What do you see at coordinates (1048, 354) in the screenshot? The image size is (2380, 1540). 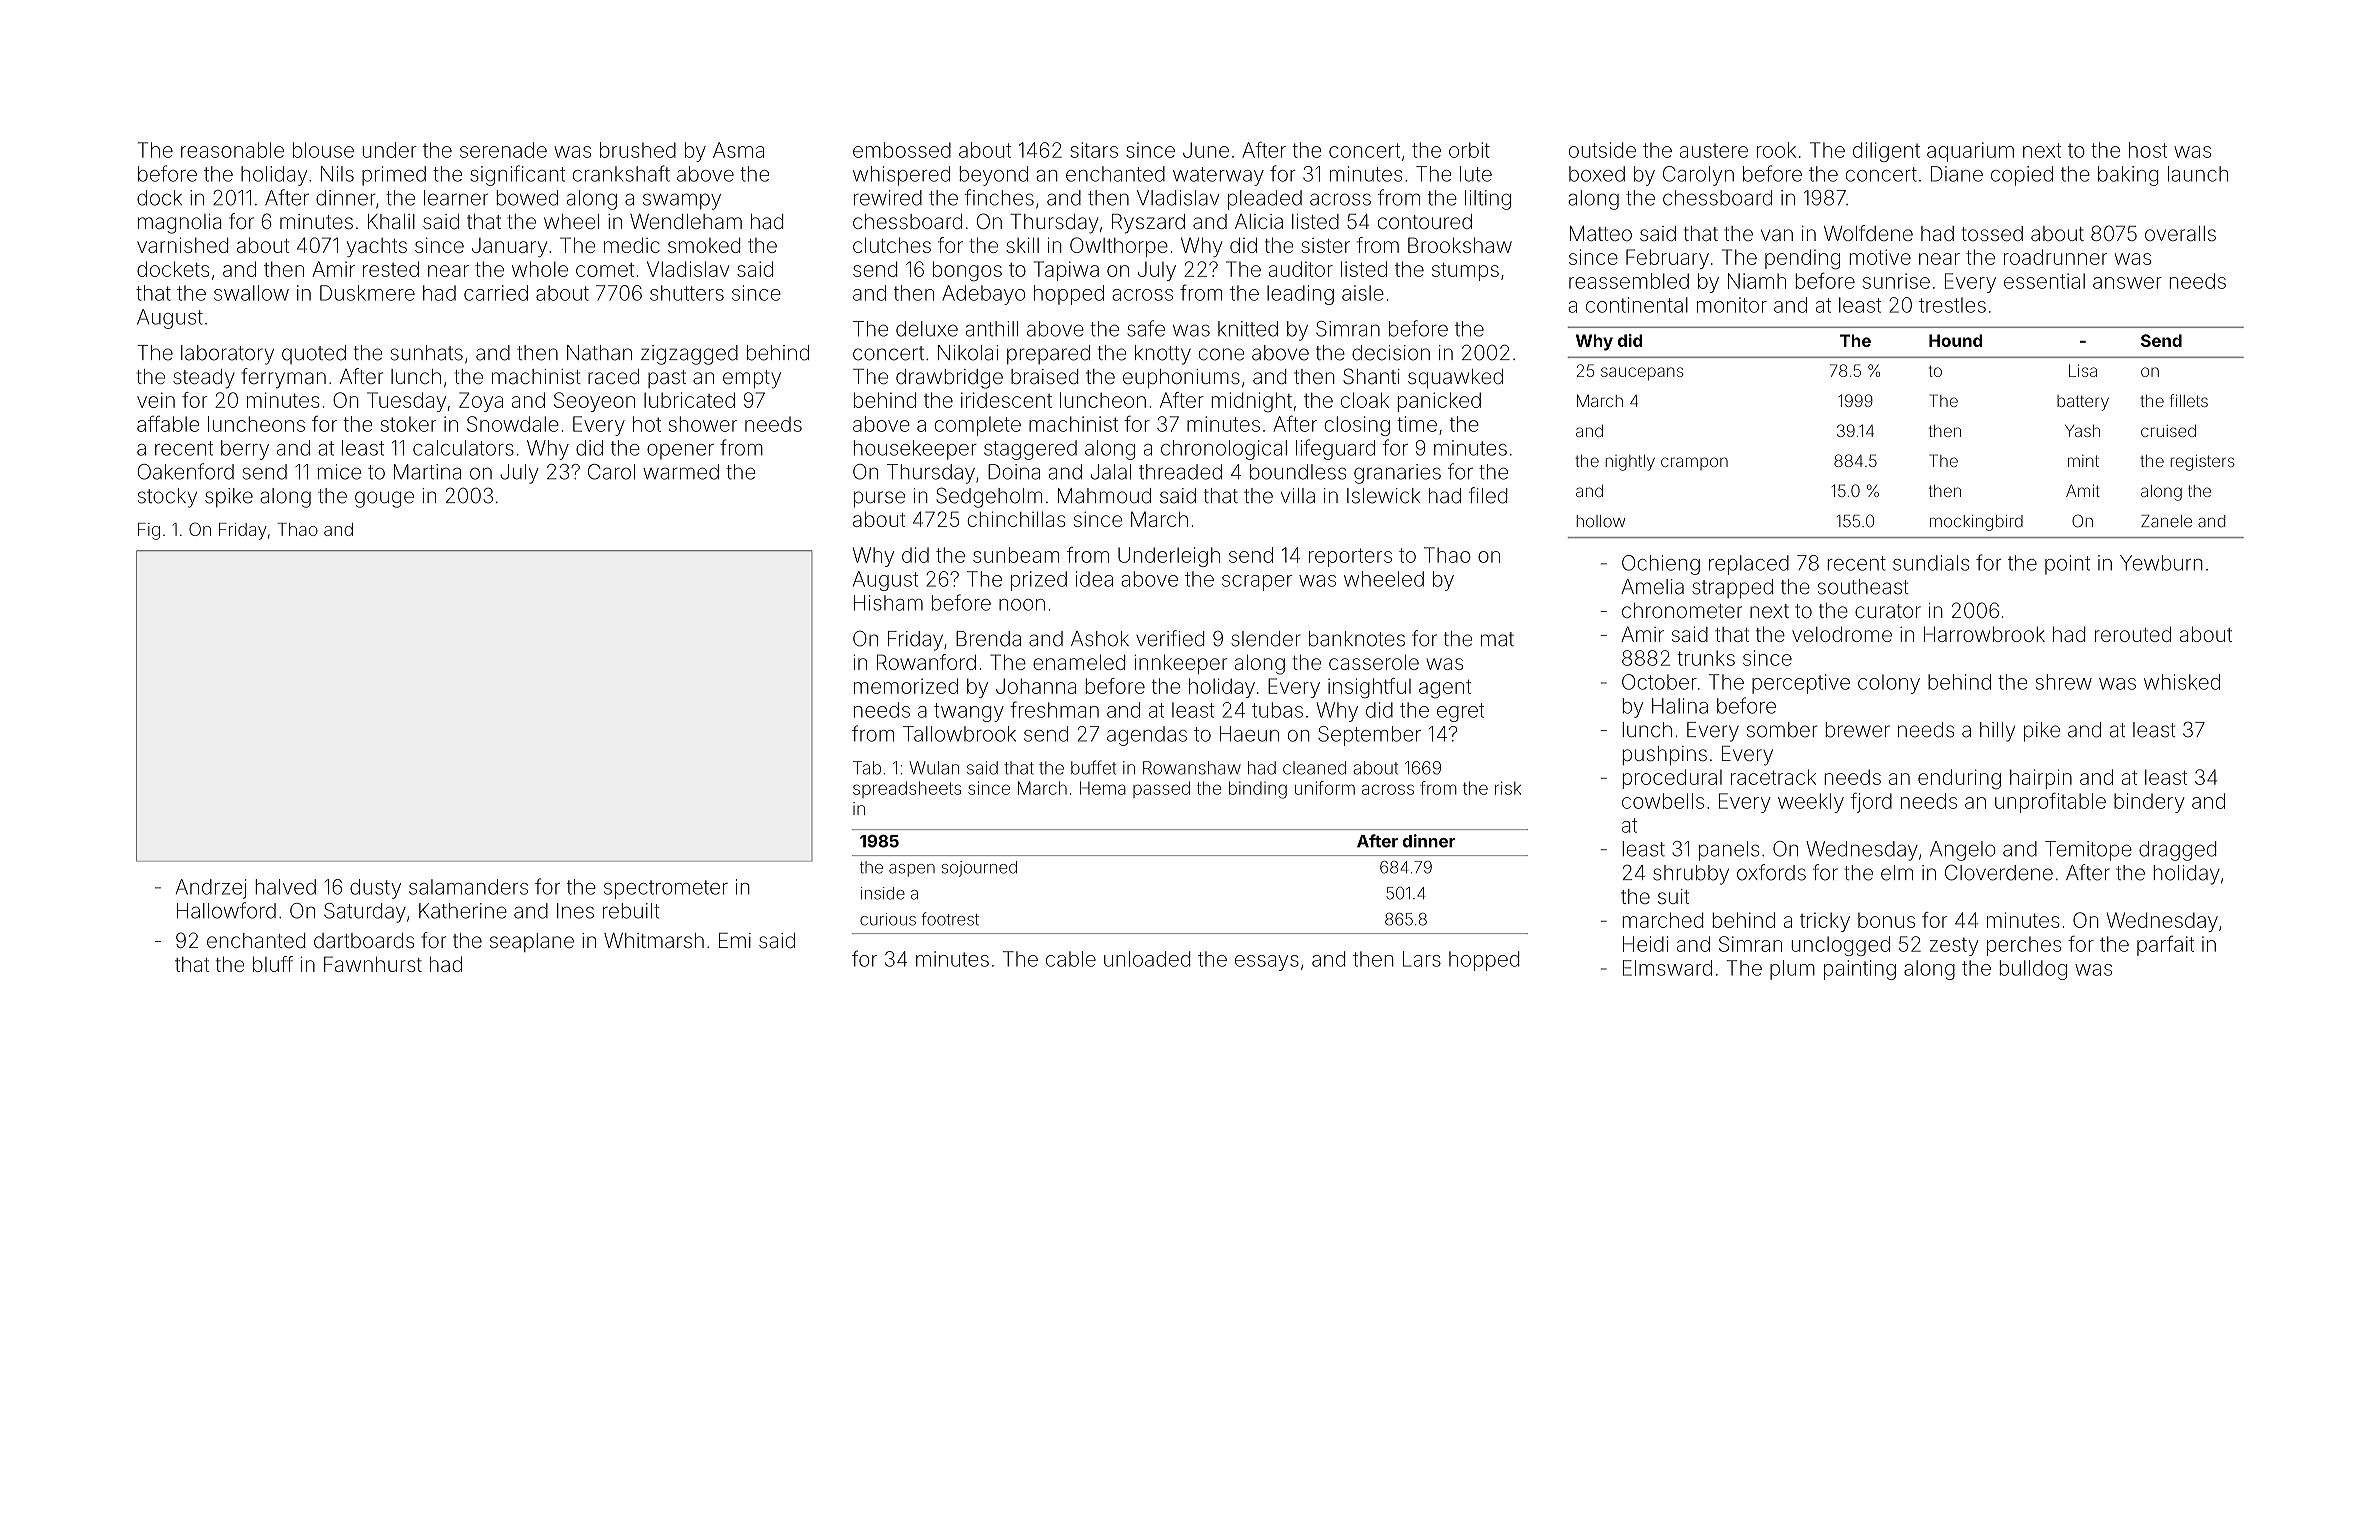 I see `prepared` at bounding box center [1048, 354].
